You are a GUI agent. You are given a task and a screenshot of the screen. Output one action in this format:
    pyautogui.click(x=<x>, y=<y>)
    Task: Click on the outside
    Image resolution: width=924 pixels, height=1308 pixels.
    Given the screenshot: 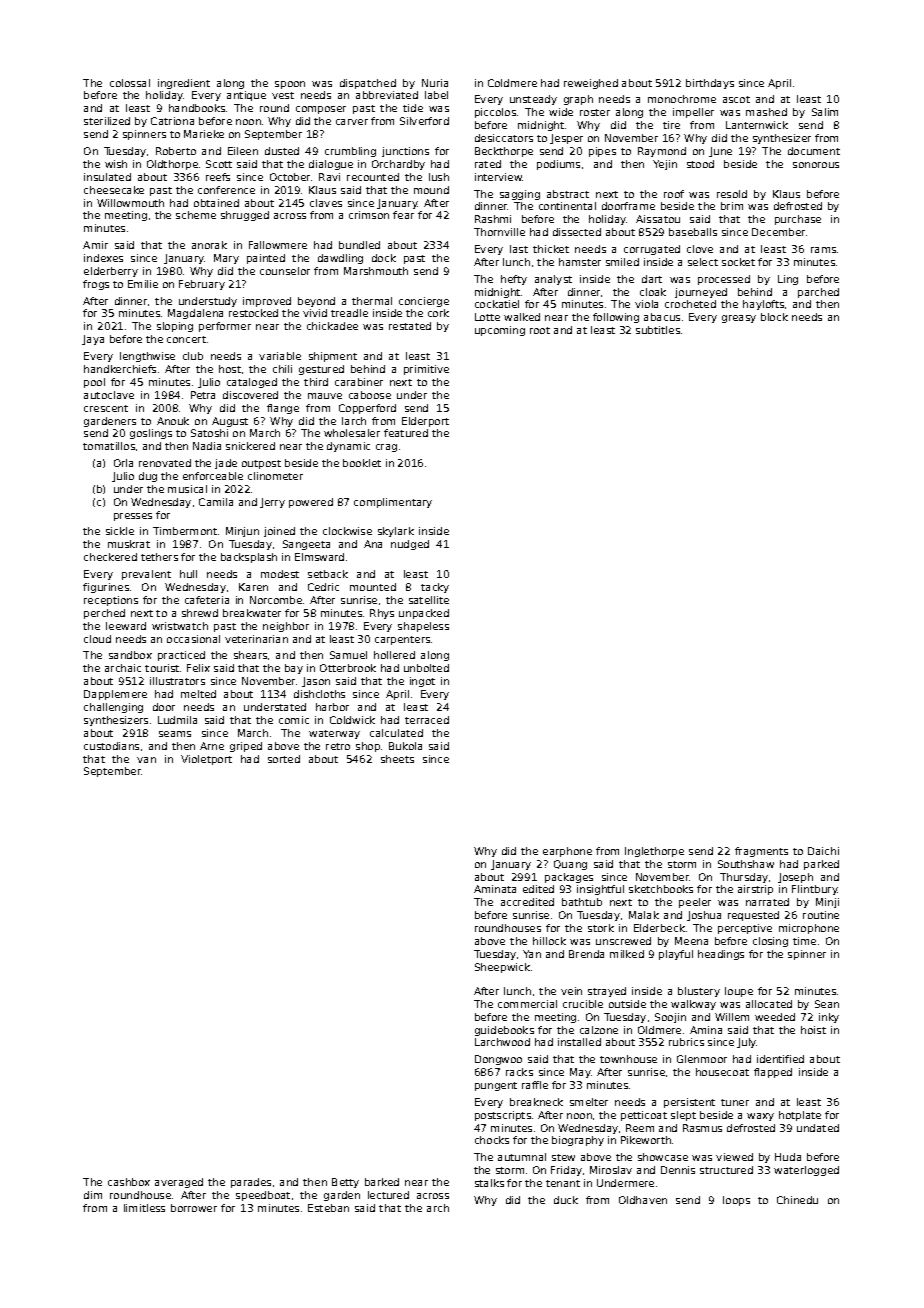 What is the action you would take?
    pyautogui.click(x=627, y=1004)
